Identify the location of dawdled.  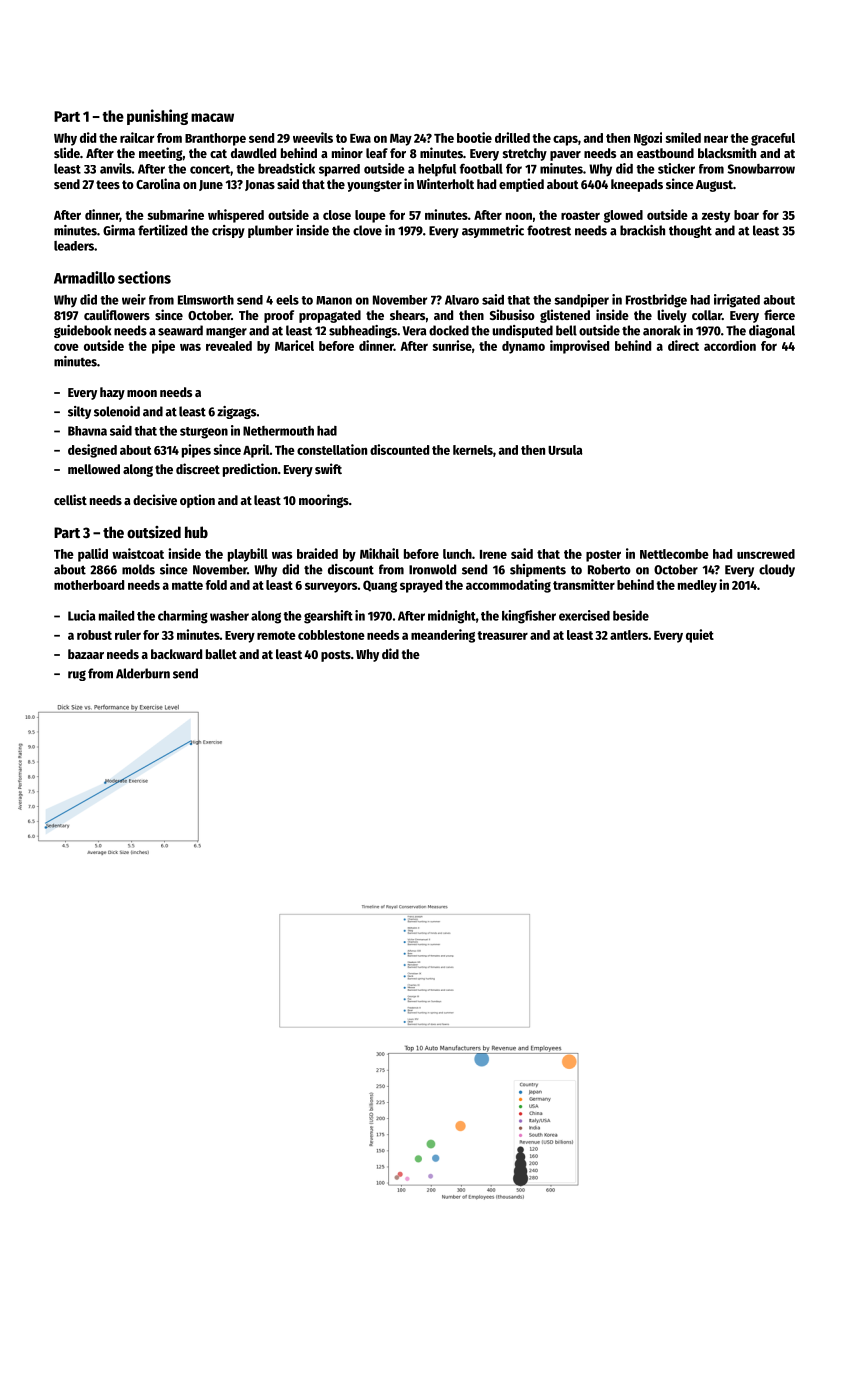
(253, 153).
